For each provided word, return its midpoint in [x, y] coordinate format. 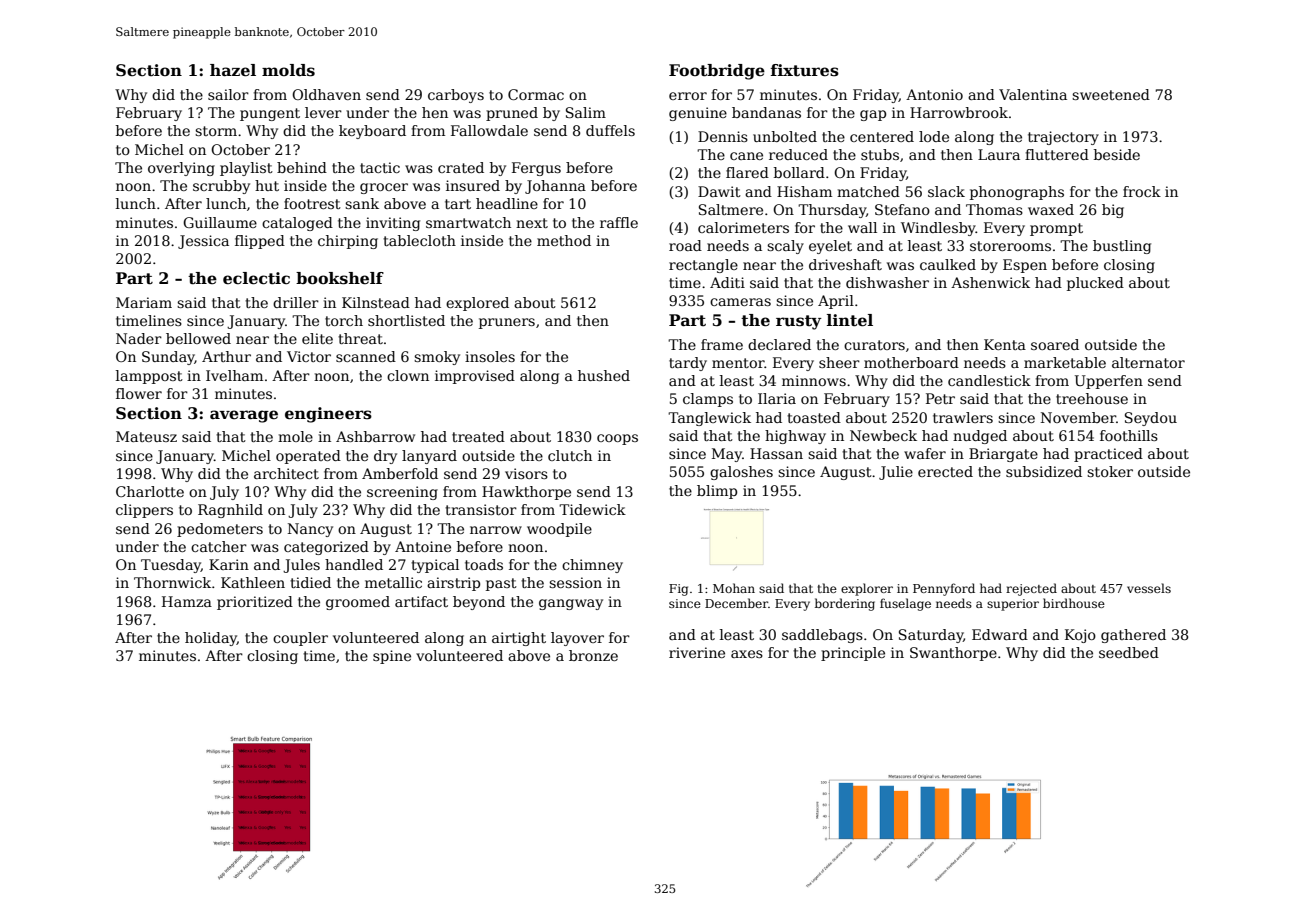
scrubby [221, 187]
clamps [708, 400]
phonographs [1017, 193]
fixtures [805, 70]
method [564, 240]
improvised [475, 377]
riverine [697, 652]
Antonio [934, 94]
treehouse [1092, 398]
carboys [456, 96]
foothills [1129, 435]
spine [392, 657]
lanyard [429, 457]
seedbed [1129, 652]
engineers [328, 415]
